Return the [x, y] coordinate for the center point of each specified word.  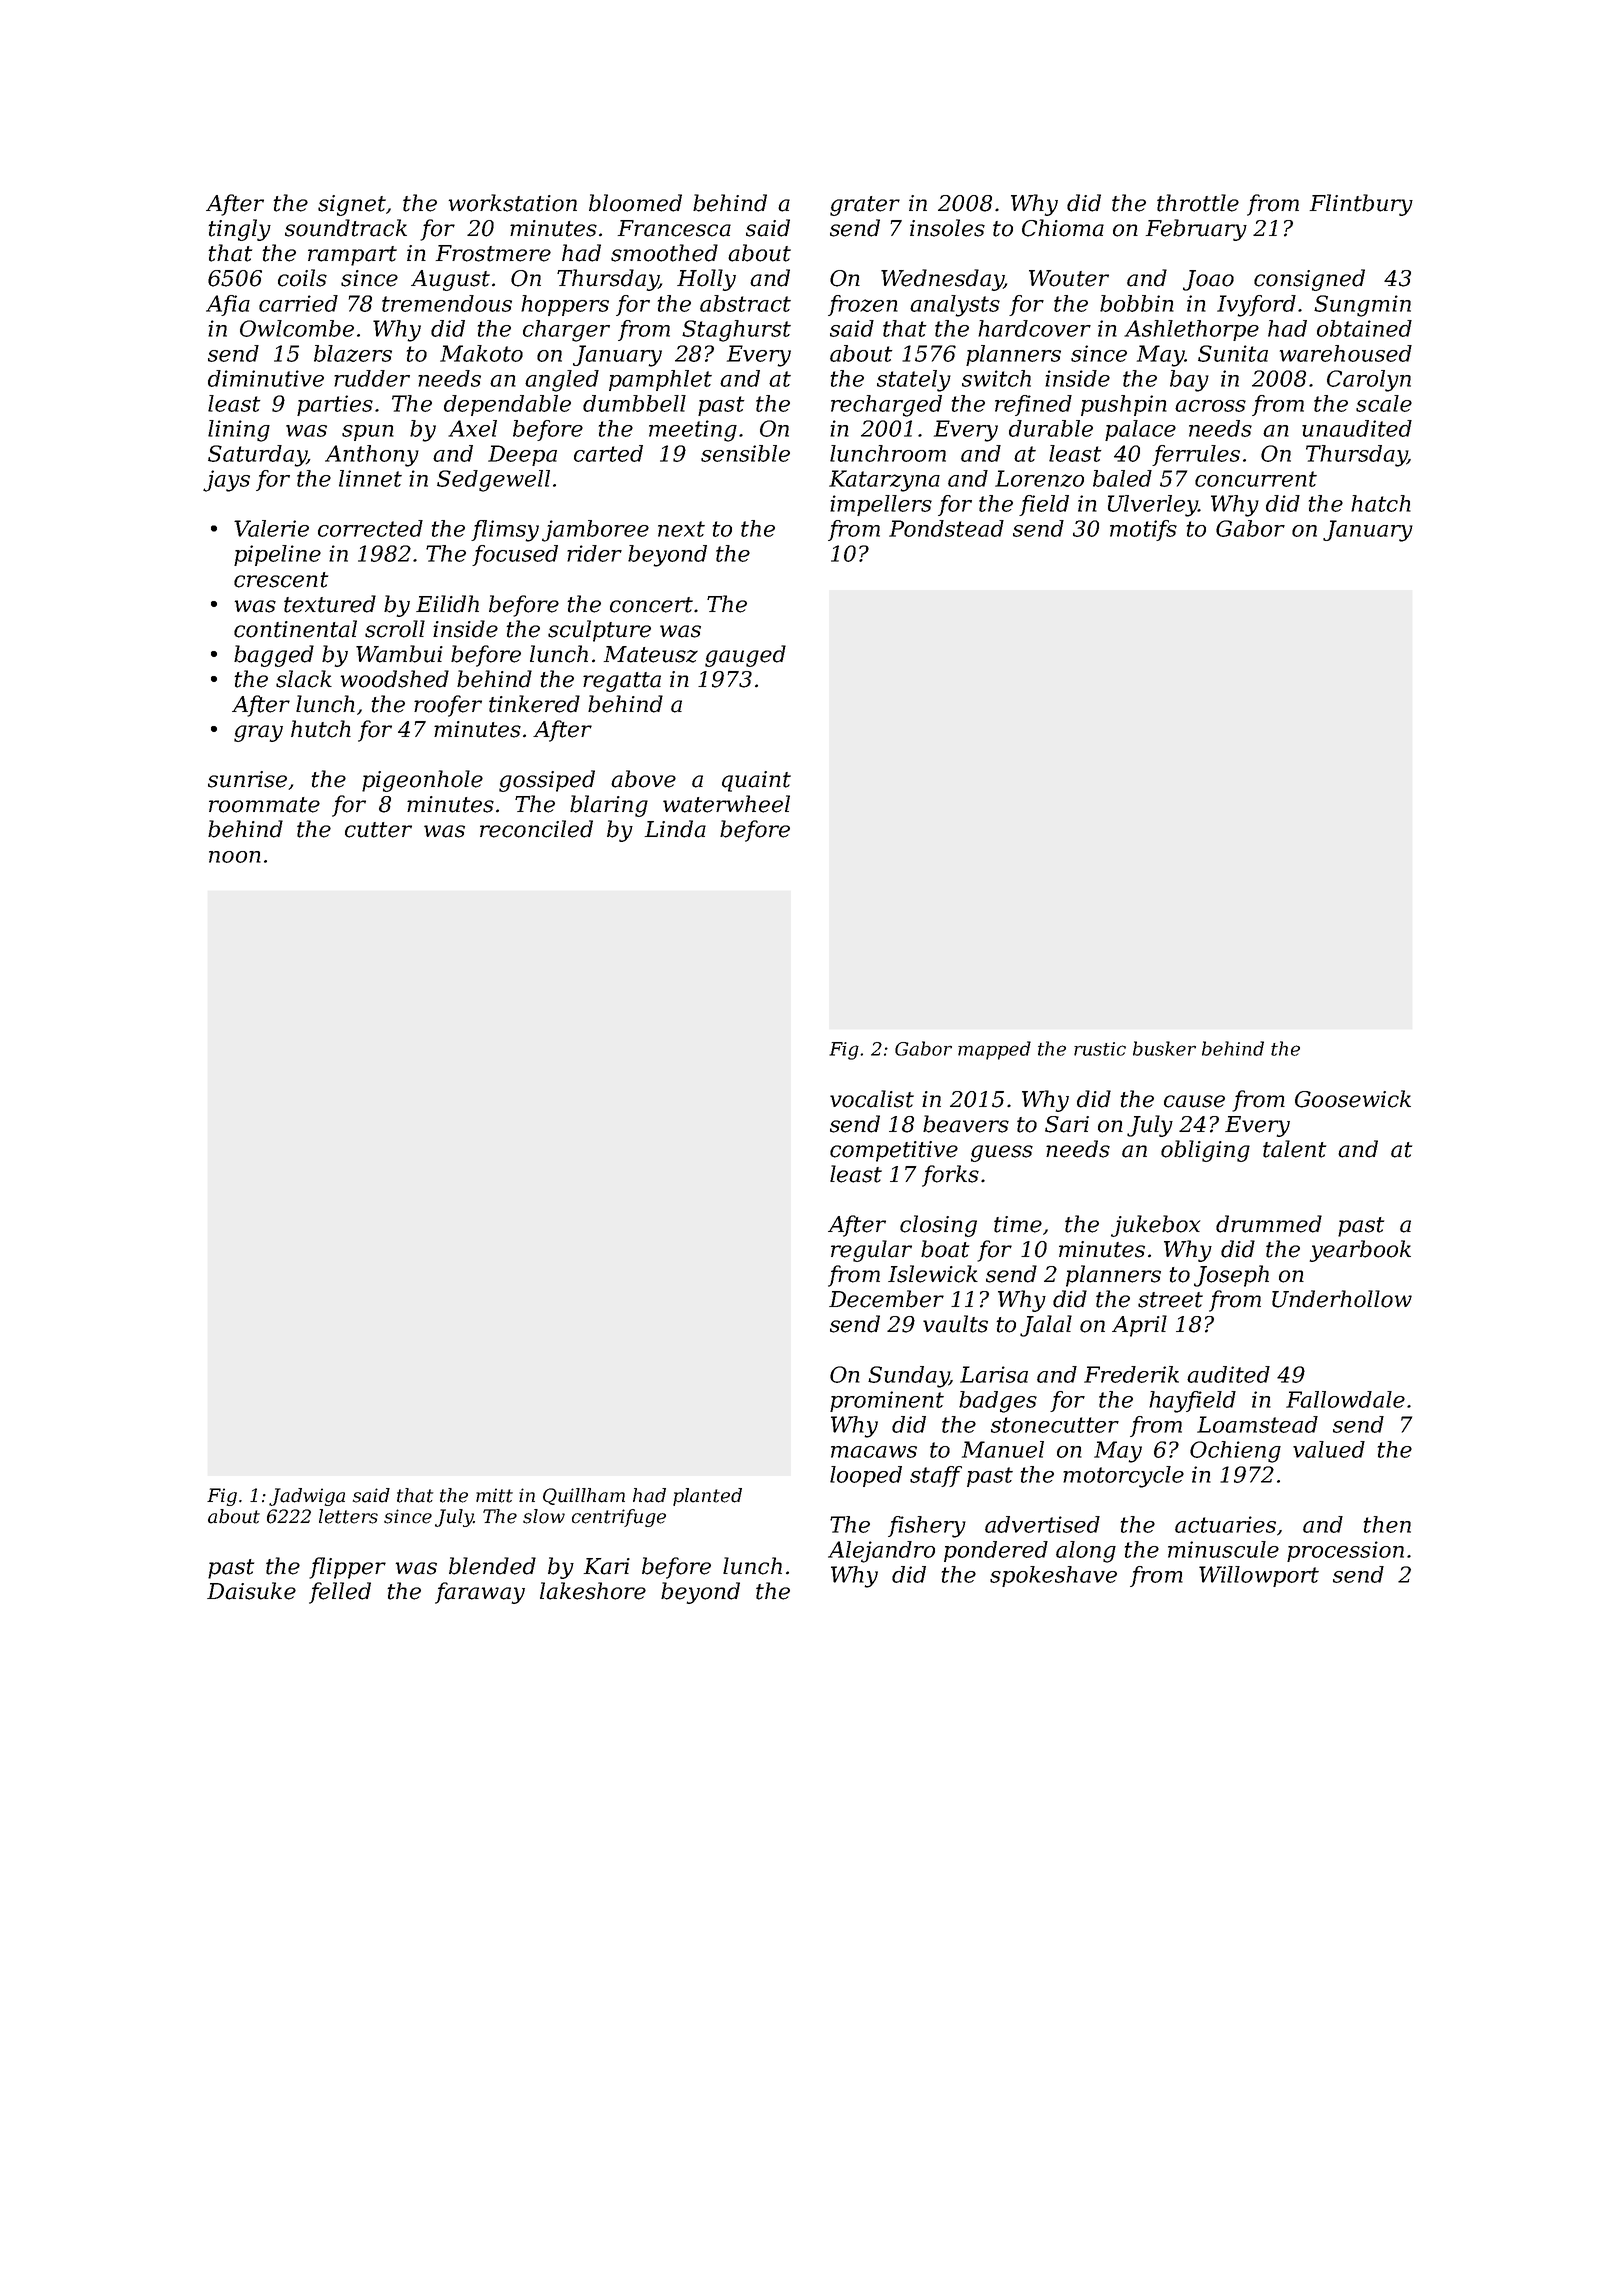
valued [1329, 1449]
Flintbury [1361, 205]
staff [936, 1476]
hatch [1381, 503]
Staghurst [736, 331]
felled [340, 1593]
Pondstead [946, 528]
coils [302, 278]
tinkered [534, 704]
